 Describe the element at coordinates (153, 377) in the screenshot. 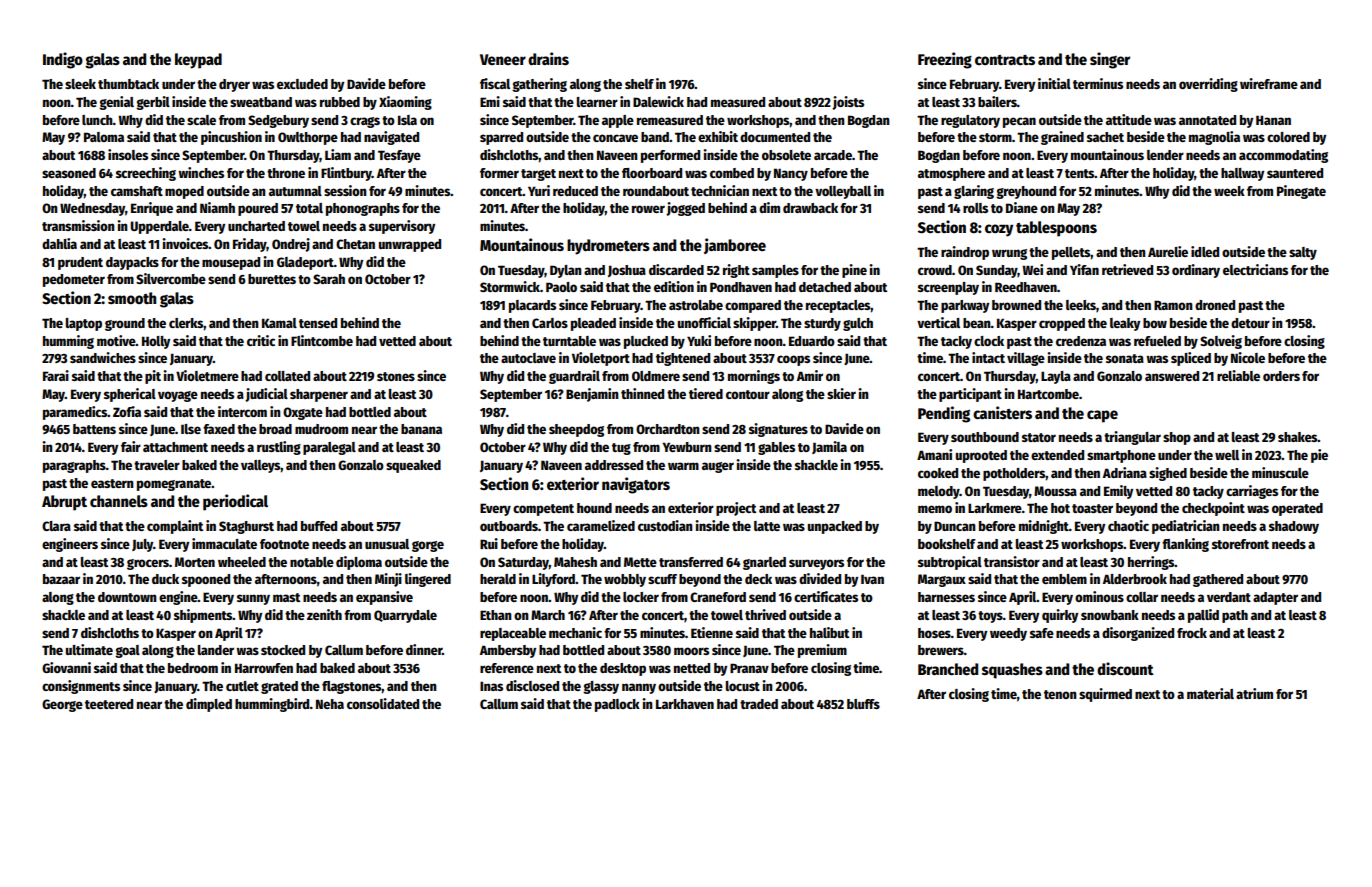

I see `pit` at that location.
